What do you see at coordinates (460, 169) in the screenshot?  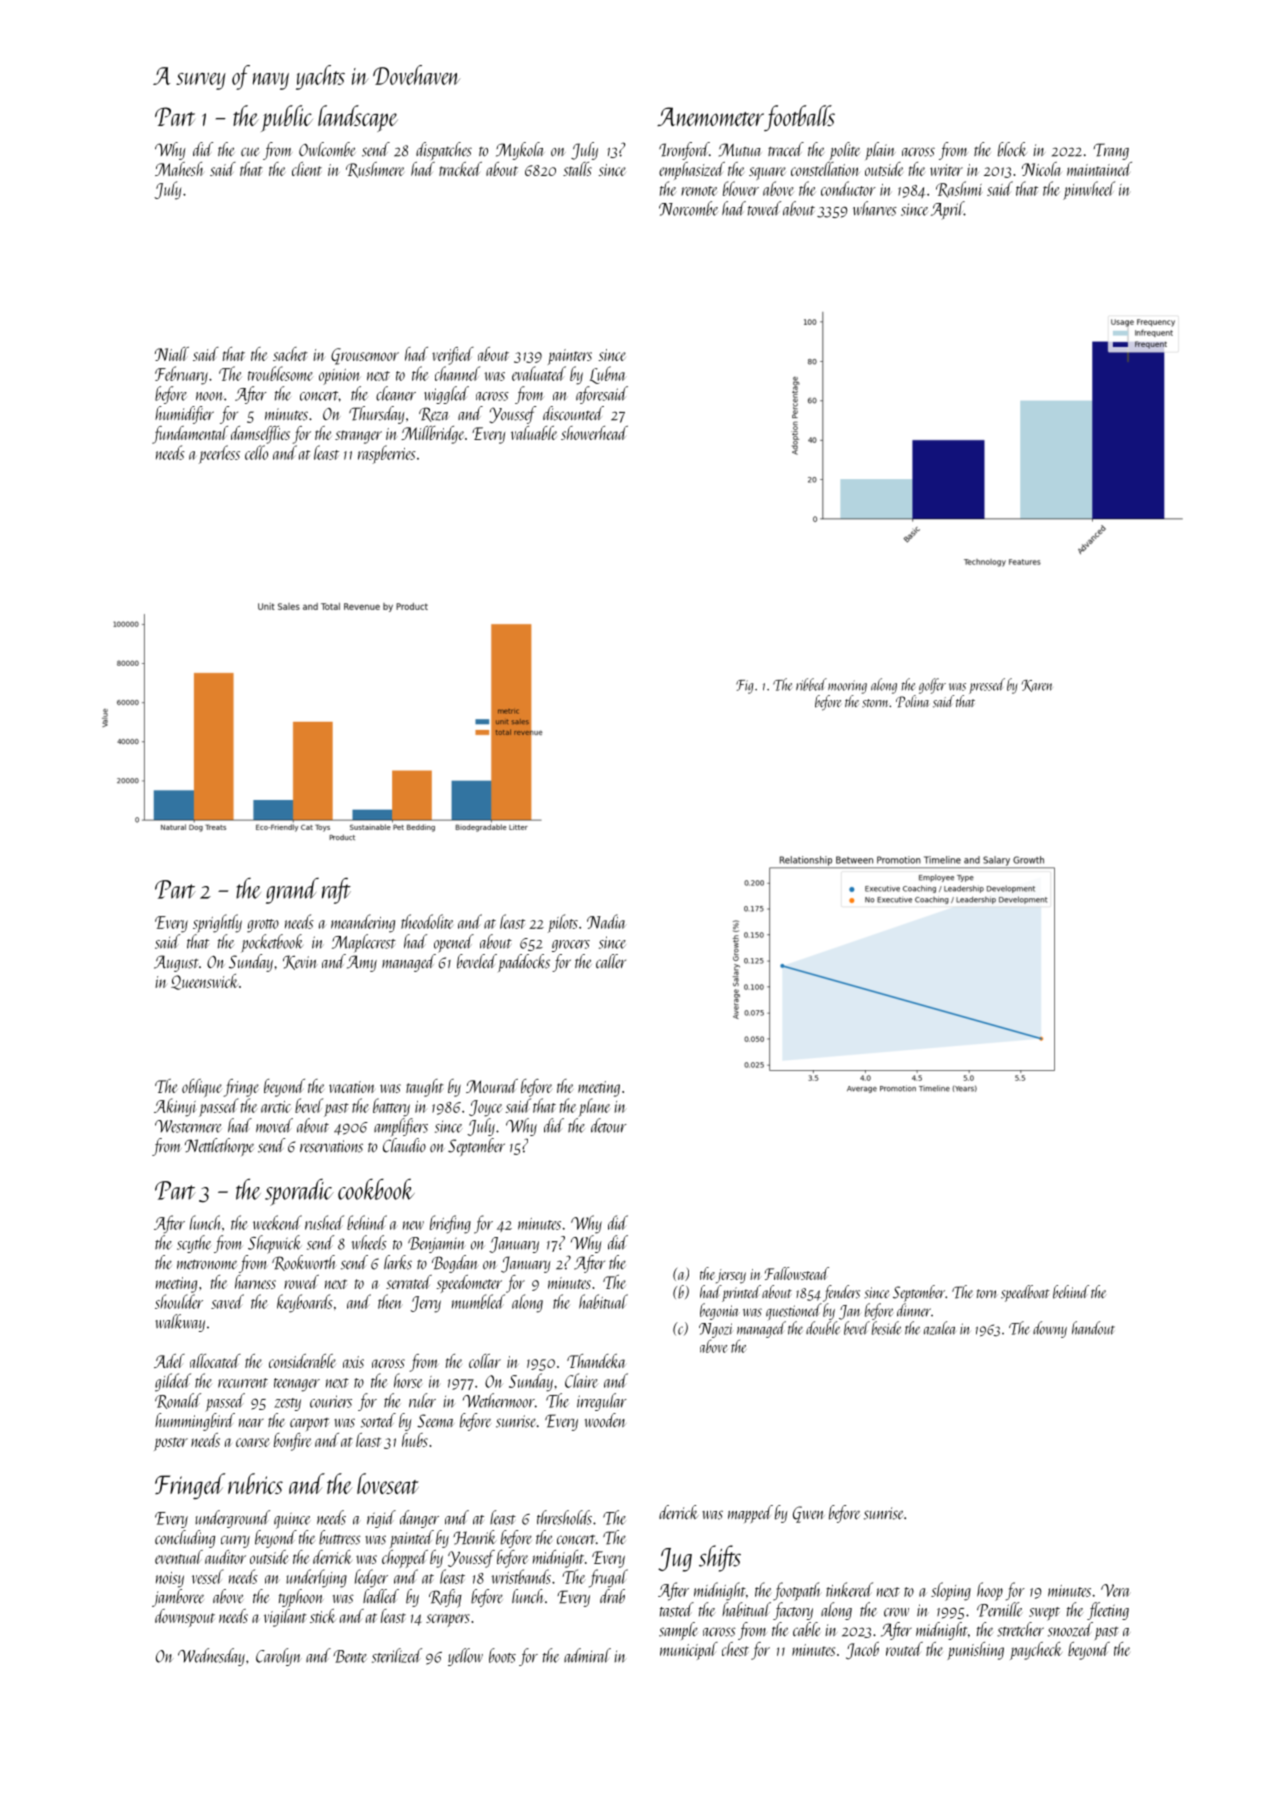 I see `tracked` at bounding box center [460, 169].
